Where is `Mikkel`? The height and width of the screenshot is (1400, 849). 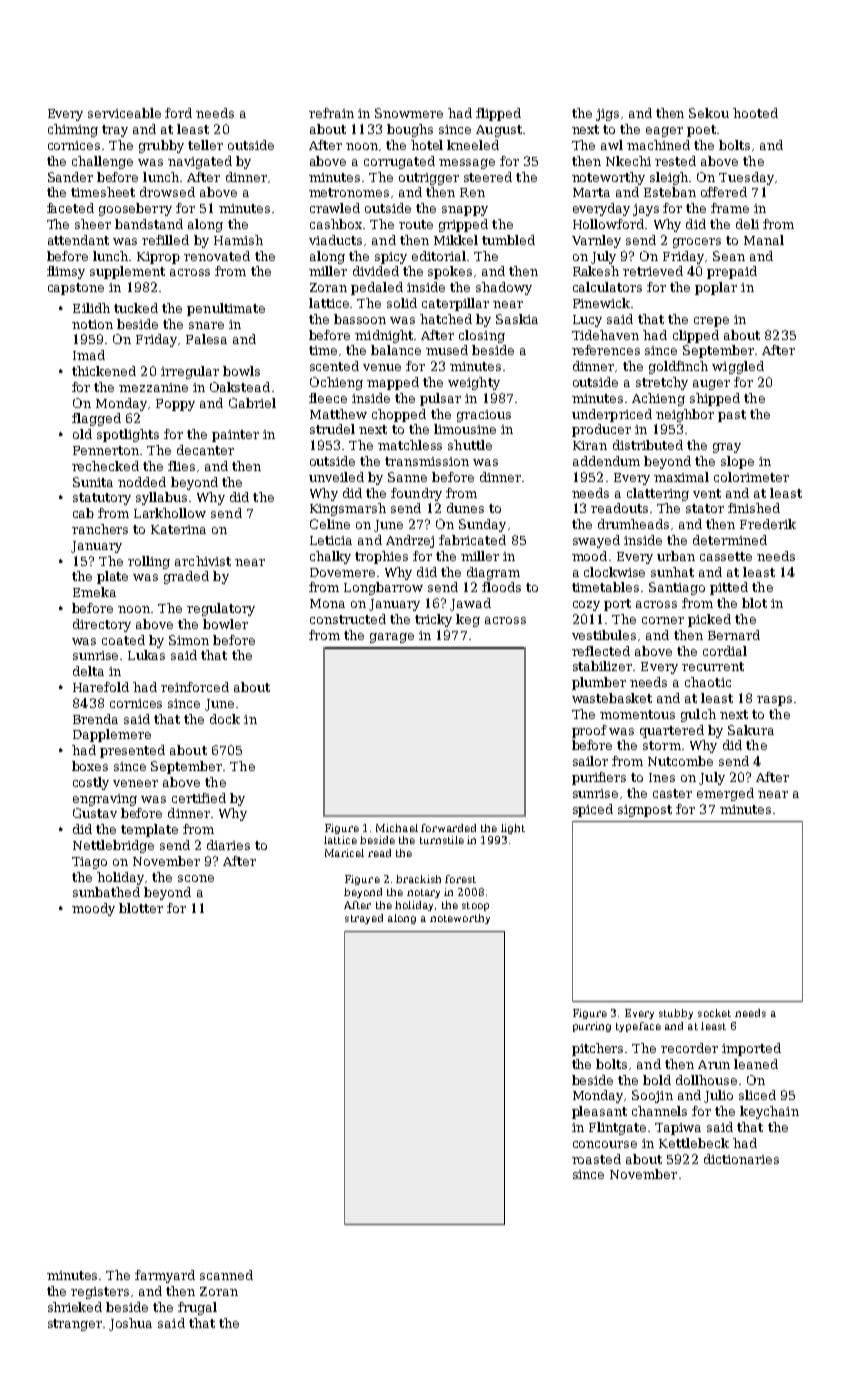
Mikkel is located at coordinates (456, 240).
